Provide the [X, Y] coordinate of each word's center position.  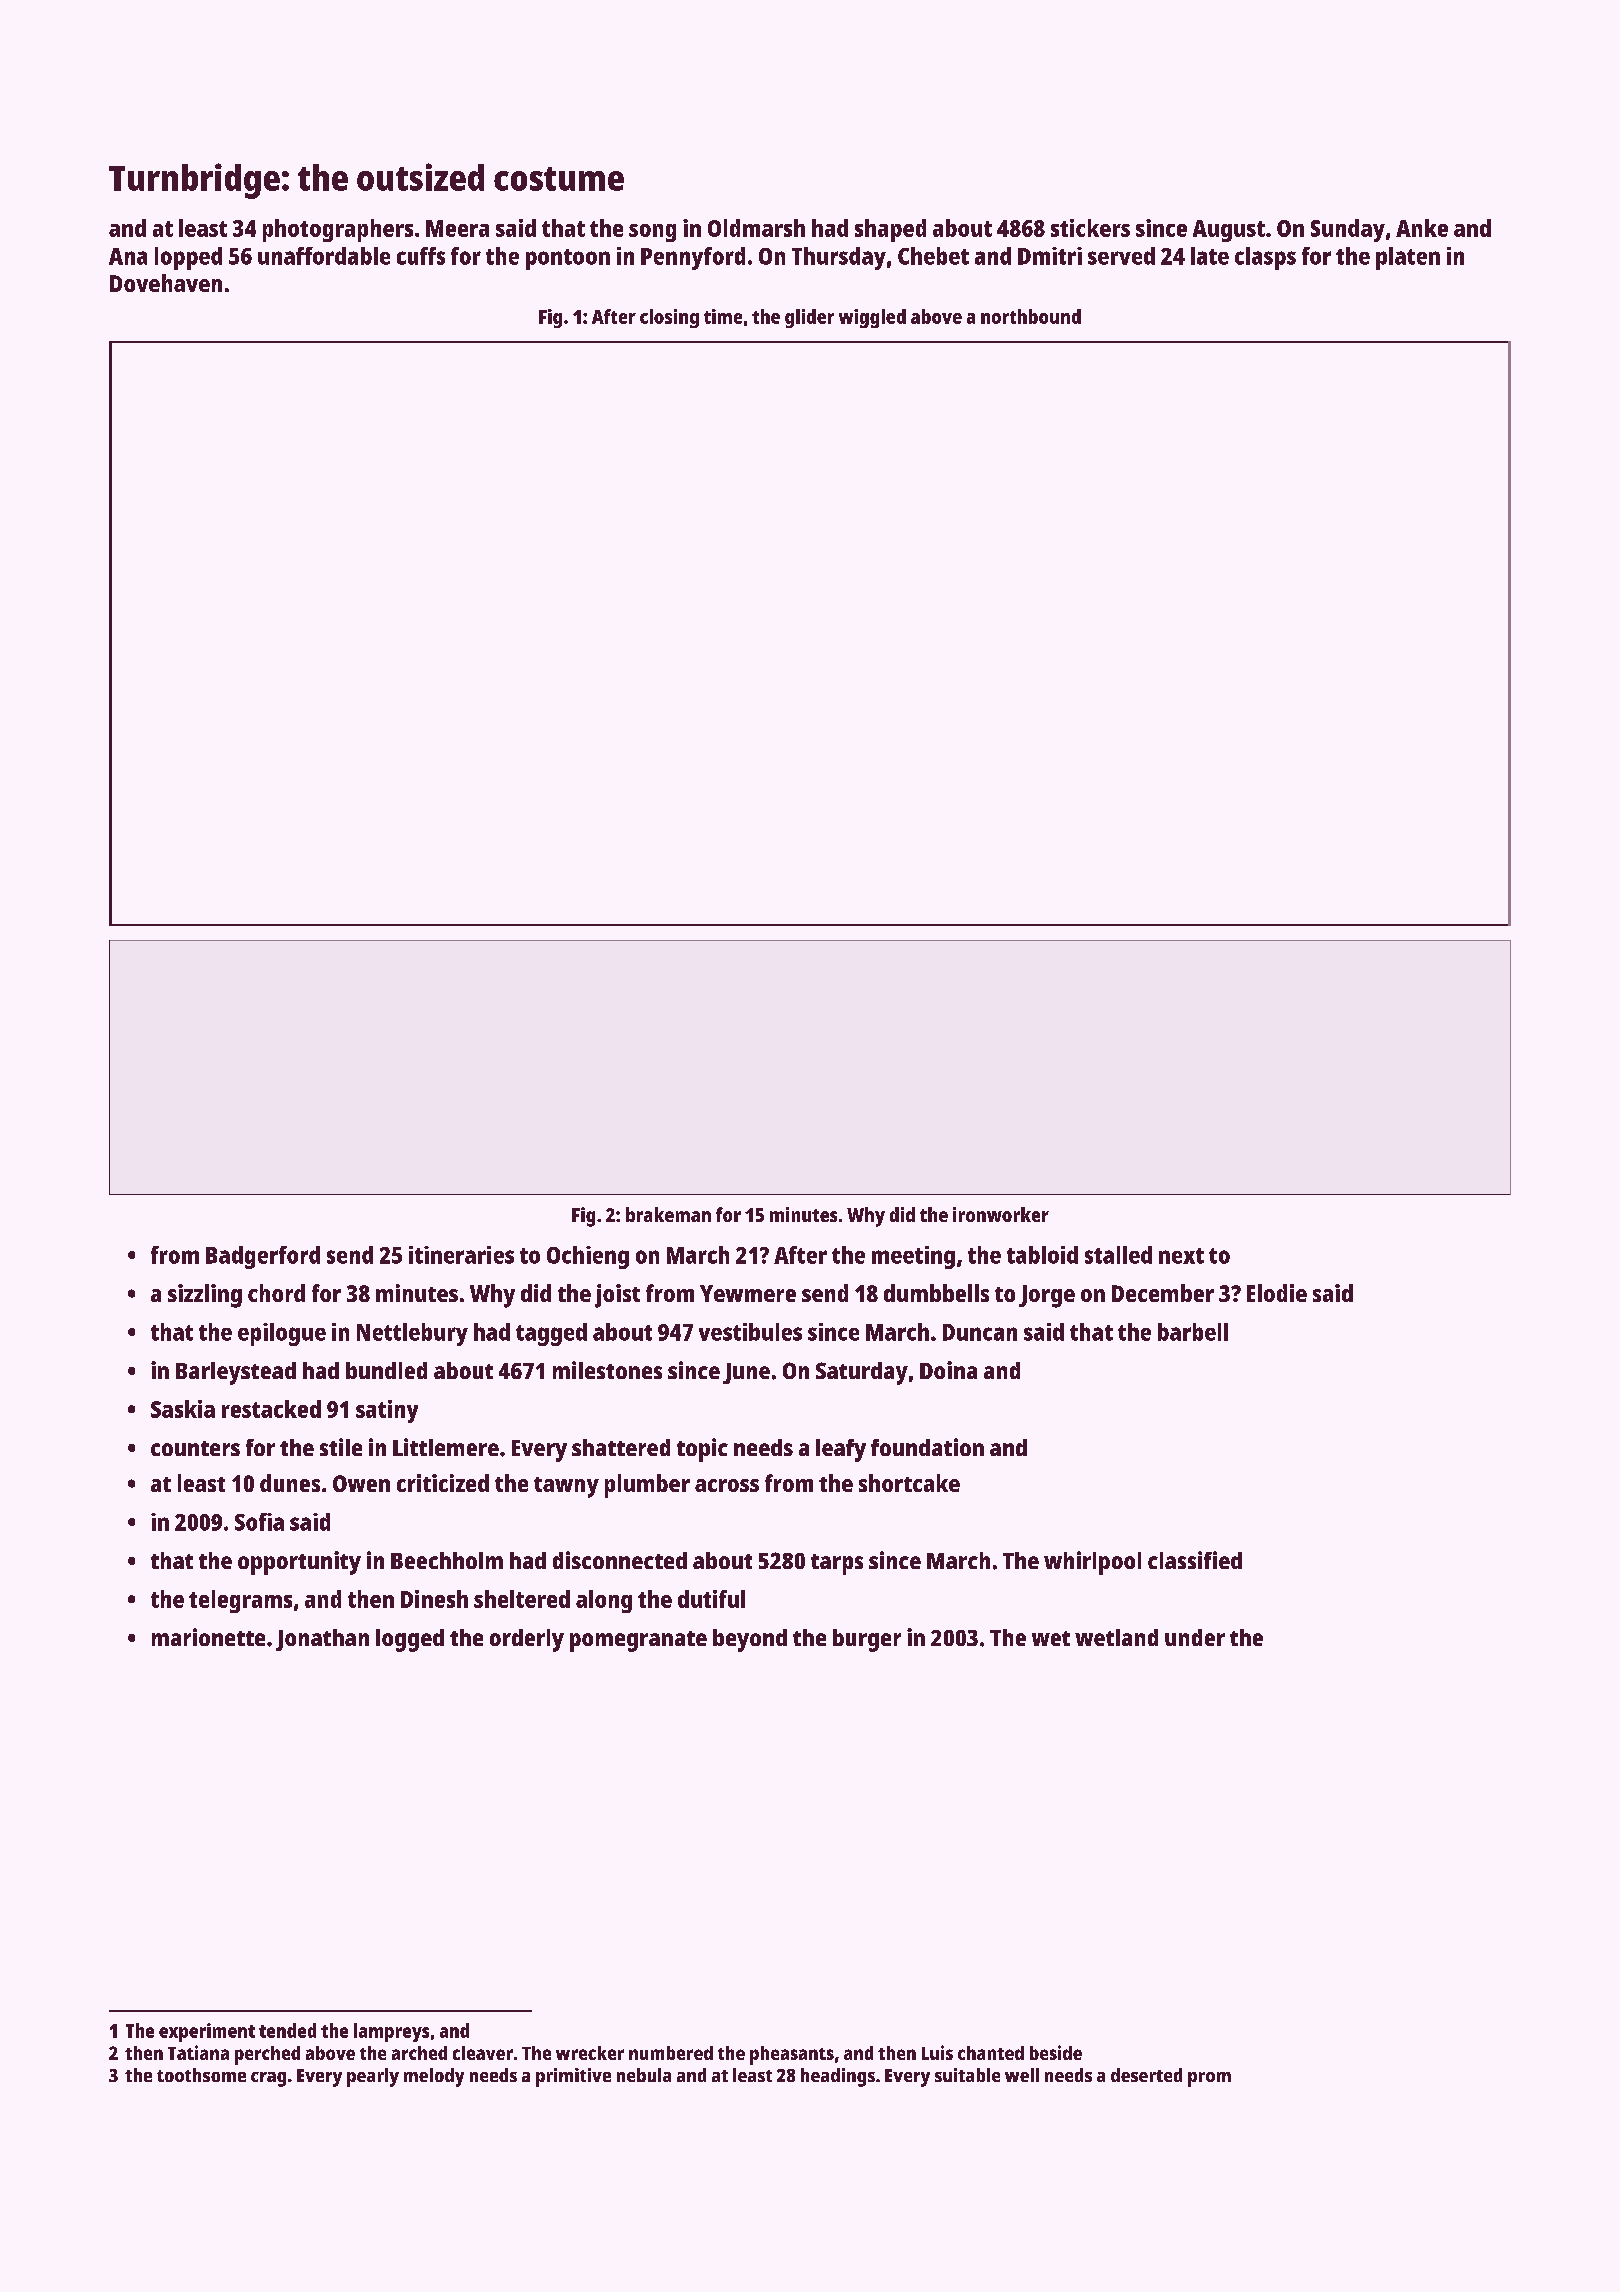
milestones [607, 1370]
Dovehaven [166, 283]
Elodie [1277, 1293]
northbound [1031, 316]
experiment [207, 2032]
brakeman [668, 1214]
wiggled [872, 318]
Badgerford [263, 1257]
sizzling [205, 1296]
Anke [1422, 228]
